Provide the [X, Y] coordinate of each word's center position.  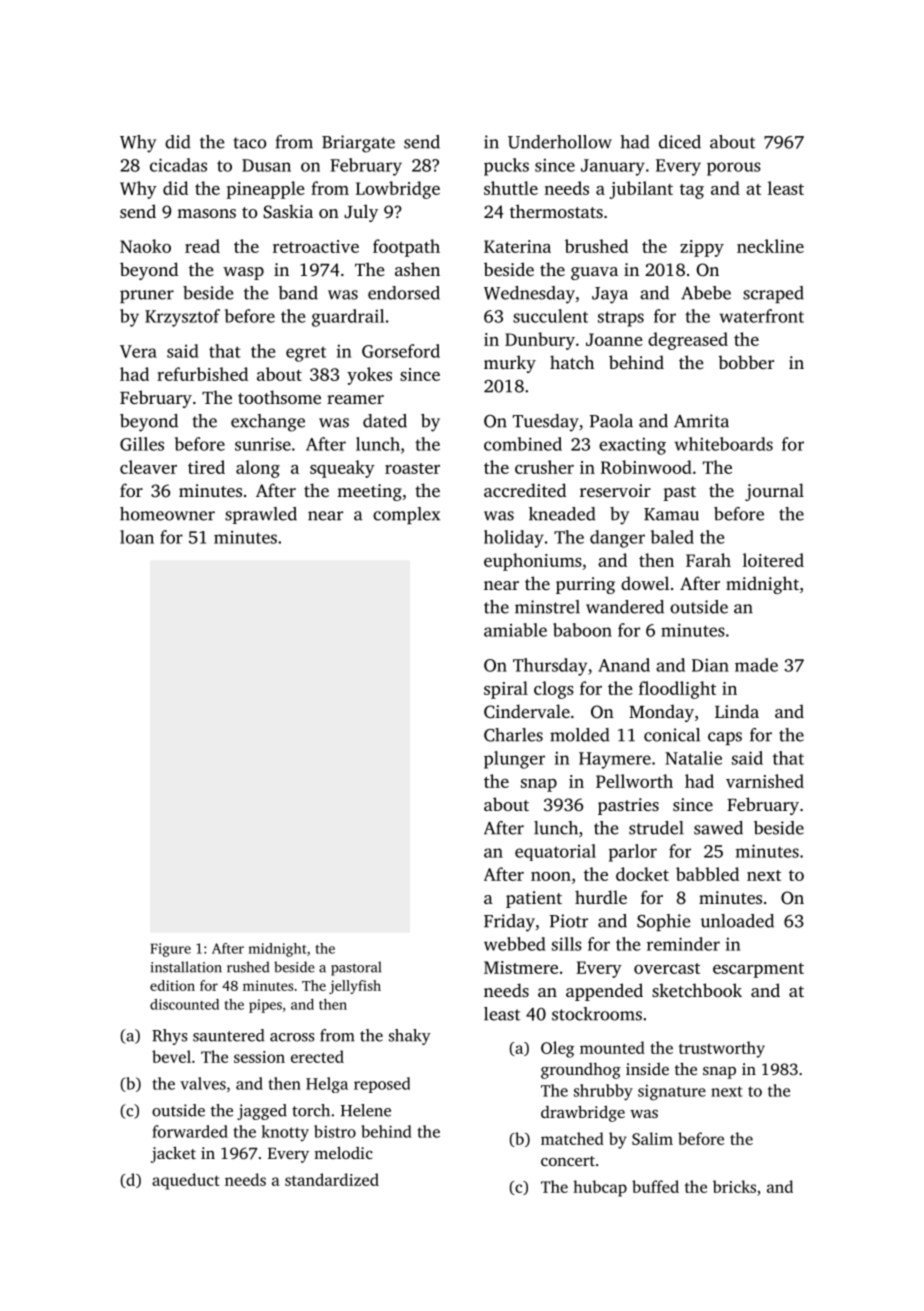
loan [137, 537]
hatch [572, 362]
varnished [765, 781]
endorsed [404, 293]
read [202, 246]
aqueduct [186, 1181]
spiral [506, 690]
